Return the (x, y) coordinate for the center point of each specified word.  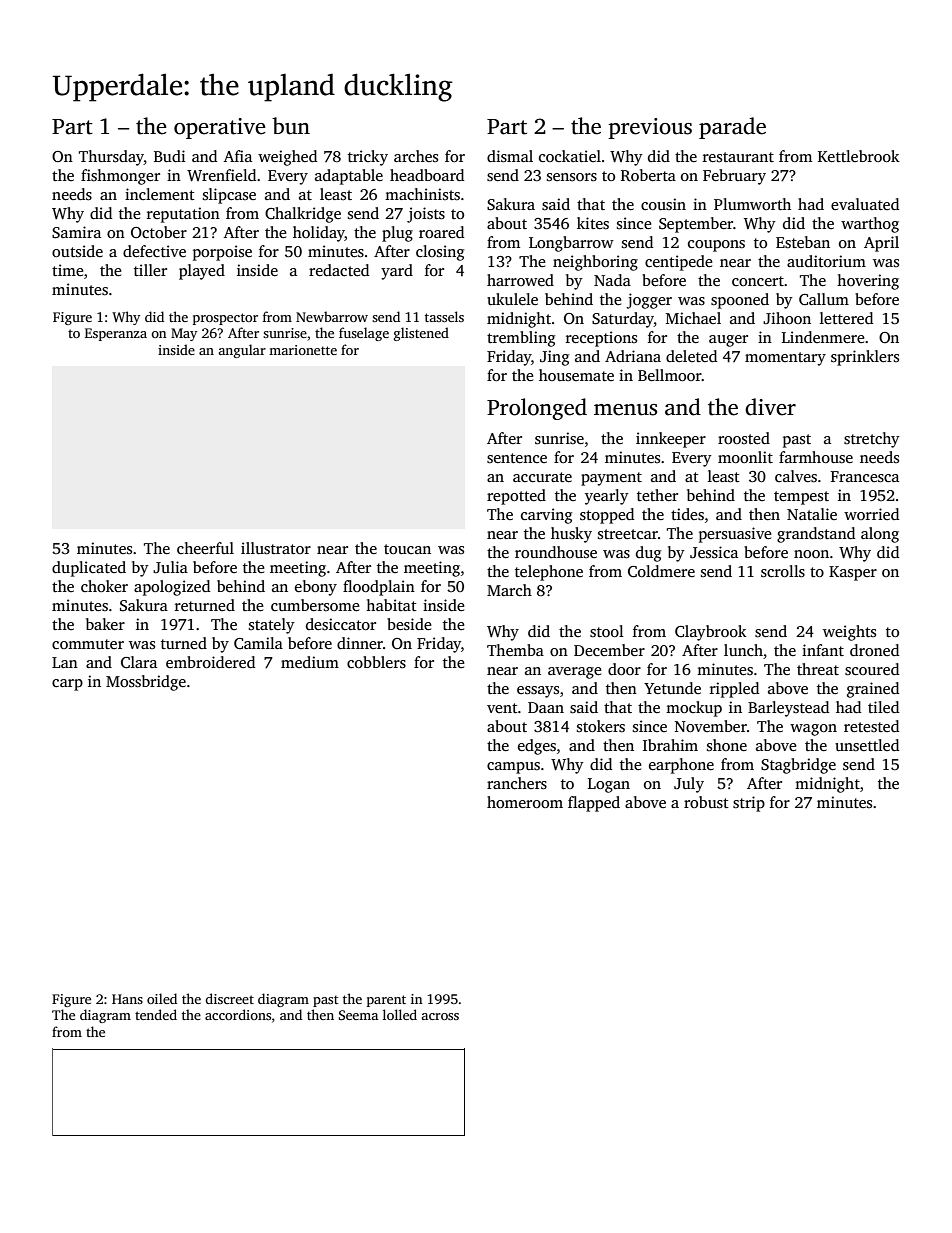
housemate (576, 375)
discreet (229, 998)
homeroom (525, 802)
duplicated (89, 569)
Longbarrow (571, 244)
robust (706, 802)
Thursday (111, 158)
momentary (785, 359)
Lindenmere (823, 337)
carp (67, 685)
